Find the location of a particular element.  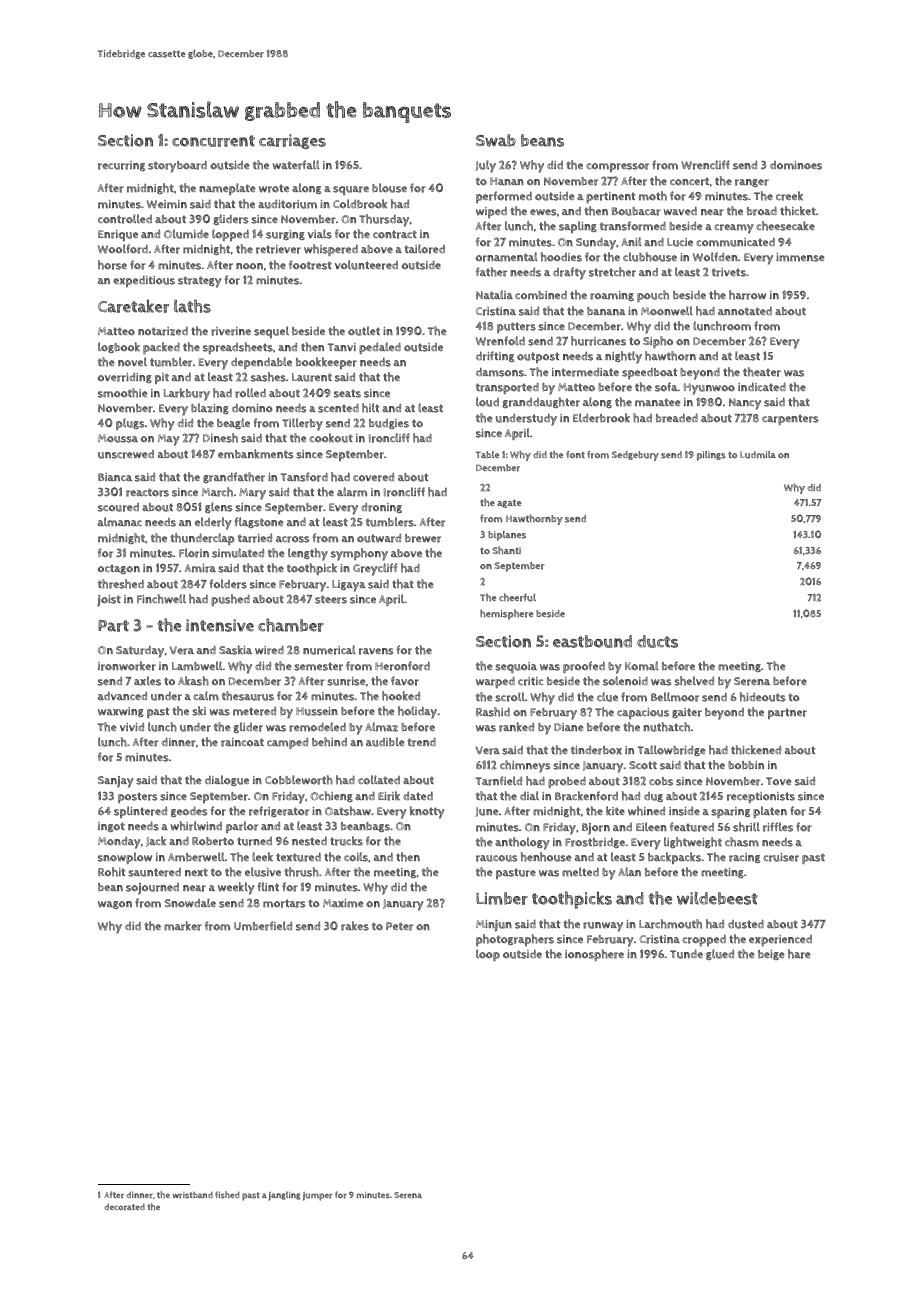

horse is located at coordinates (112, 265).
